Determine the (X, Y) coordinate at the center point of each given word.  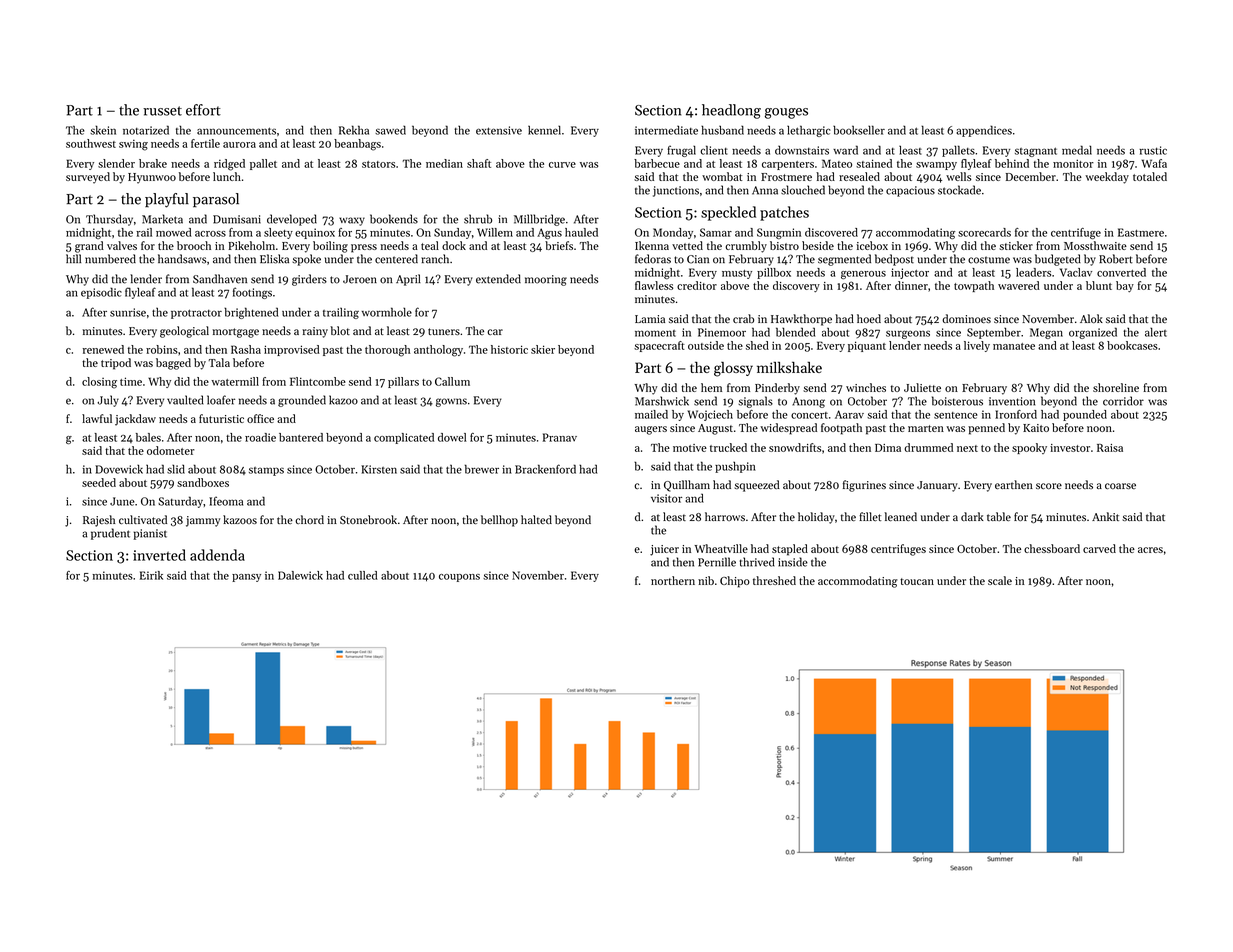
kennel (544, 130)
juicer (664, 550)
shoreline (1116, 387)
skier (543, 349)
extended (498, 279)
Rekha (354, 130)
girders (309, 280)
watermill (235, 381)
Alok (1091, 318)
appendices (984, 131)
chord (309, 519)
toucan (917, 581)
